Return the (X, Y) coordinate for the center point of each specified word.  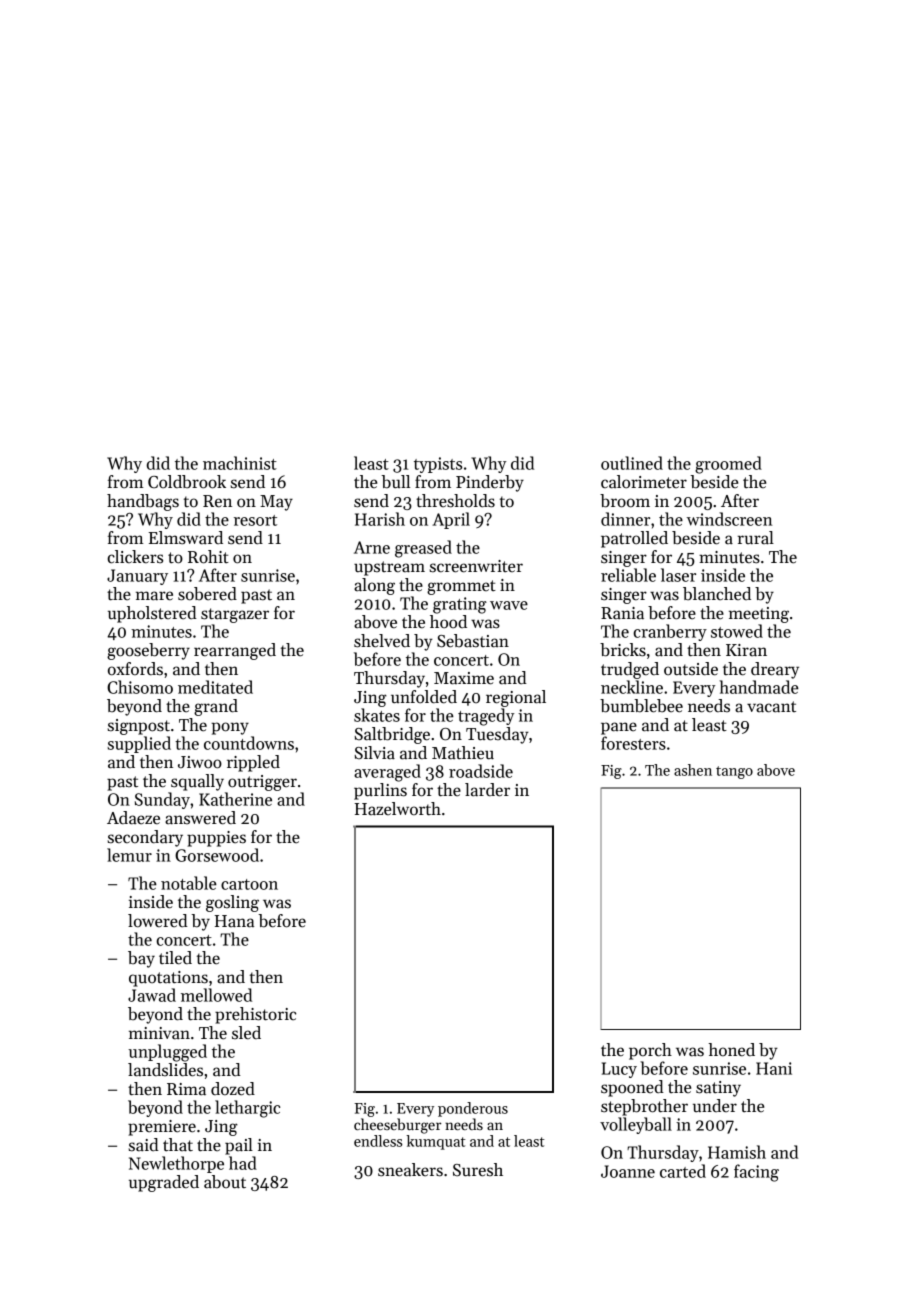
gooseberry (148, 651)
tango (734, 772)
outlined (632, 463)
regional (516, 698)
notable (189, 883)
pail (239, 1146)
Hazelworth (397, 809)
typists (438, 465)
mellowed (216, 995)
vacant (771, 707)
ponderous (473, 1109)
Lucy (619, 1070)
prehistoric (255, 1015)
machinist (240, 463)
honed (732, 1050)
